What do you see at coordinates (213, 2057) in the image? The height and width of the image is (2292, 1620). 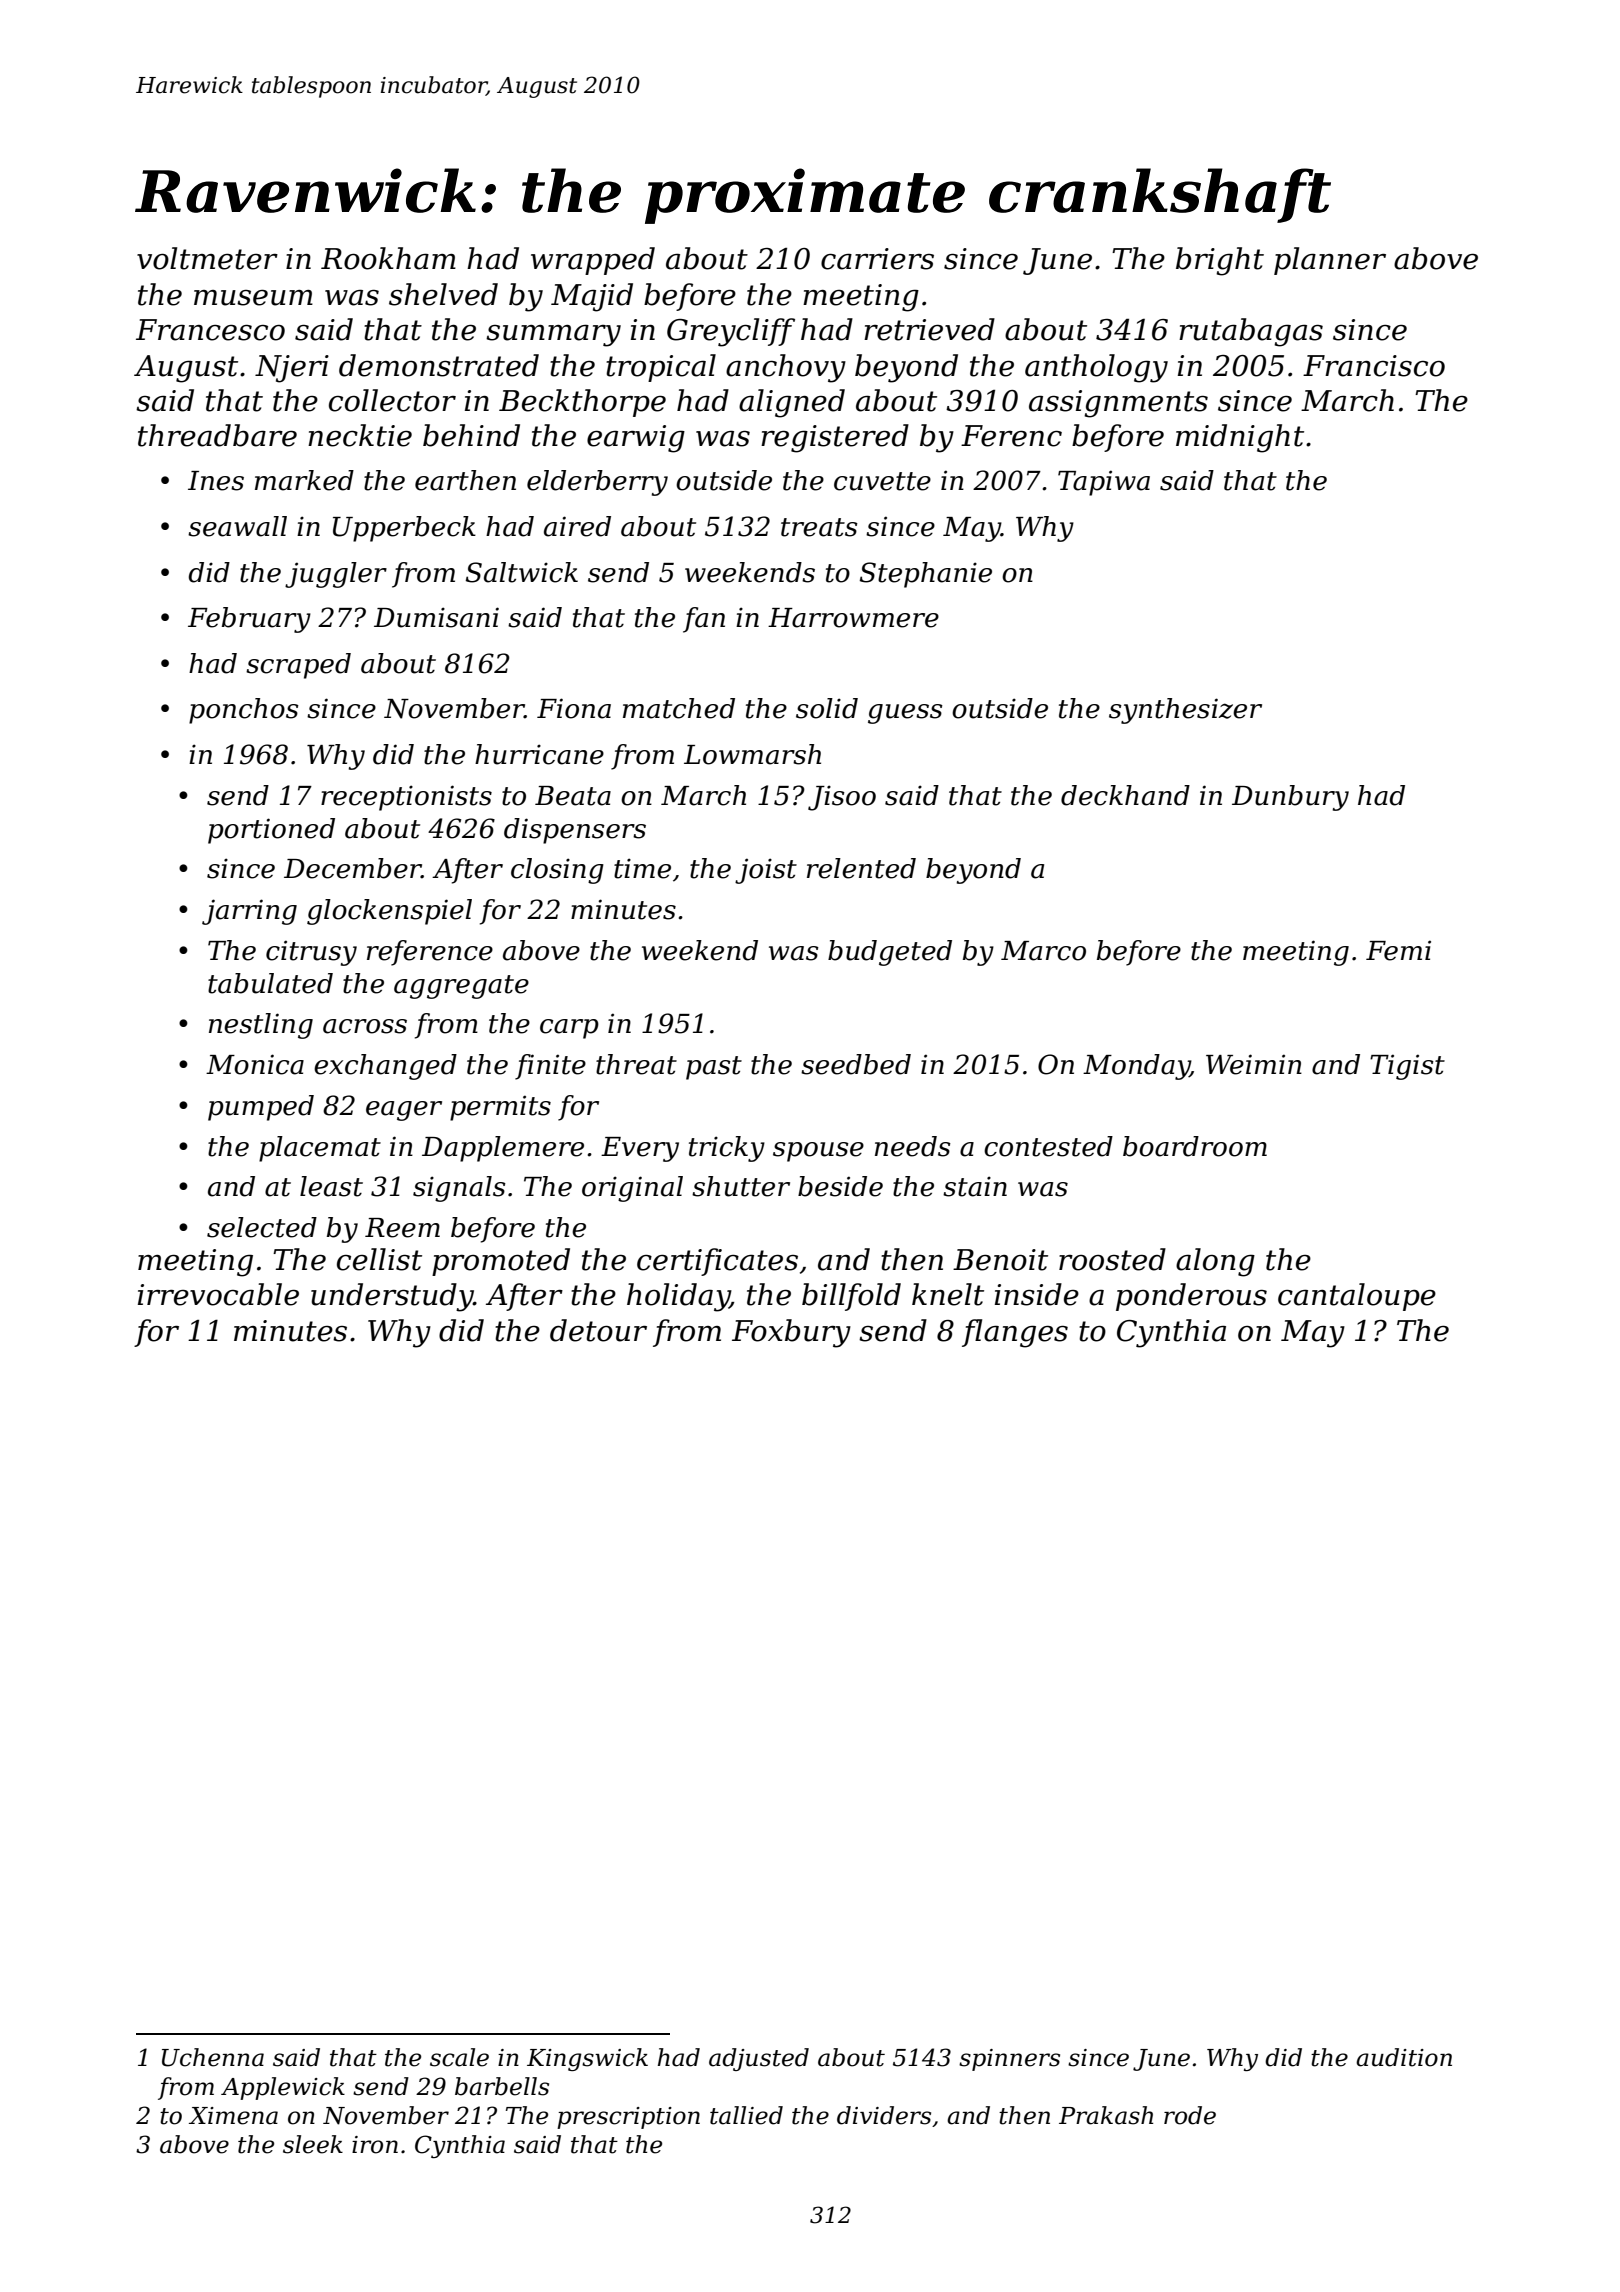 I see `Uchenna` at bounding box center [213, 2057].
